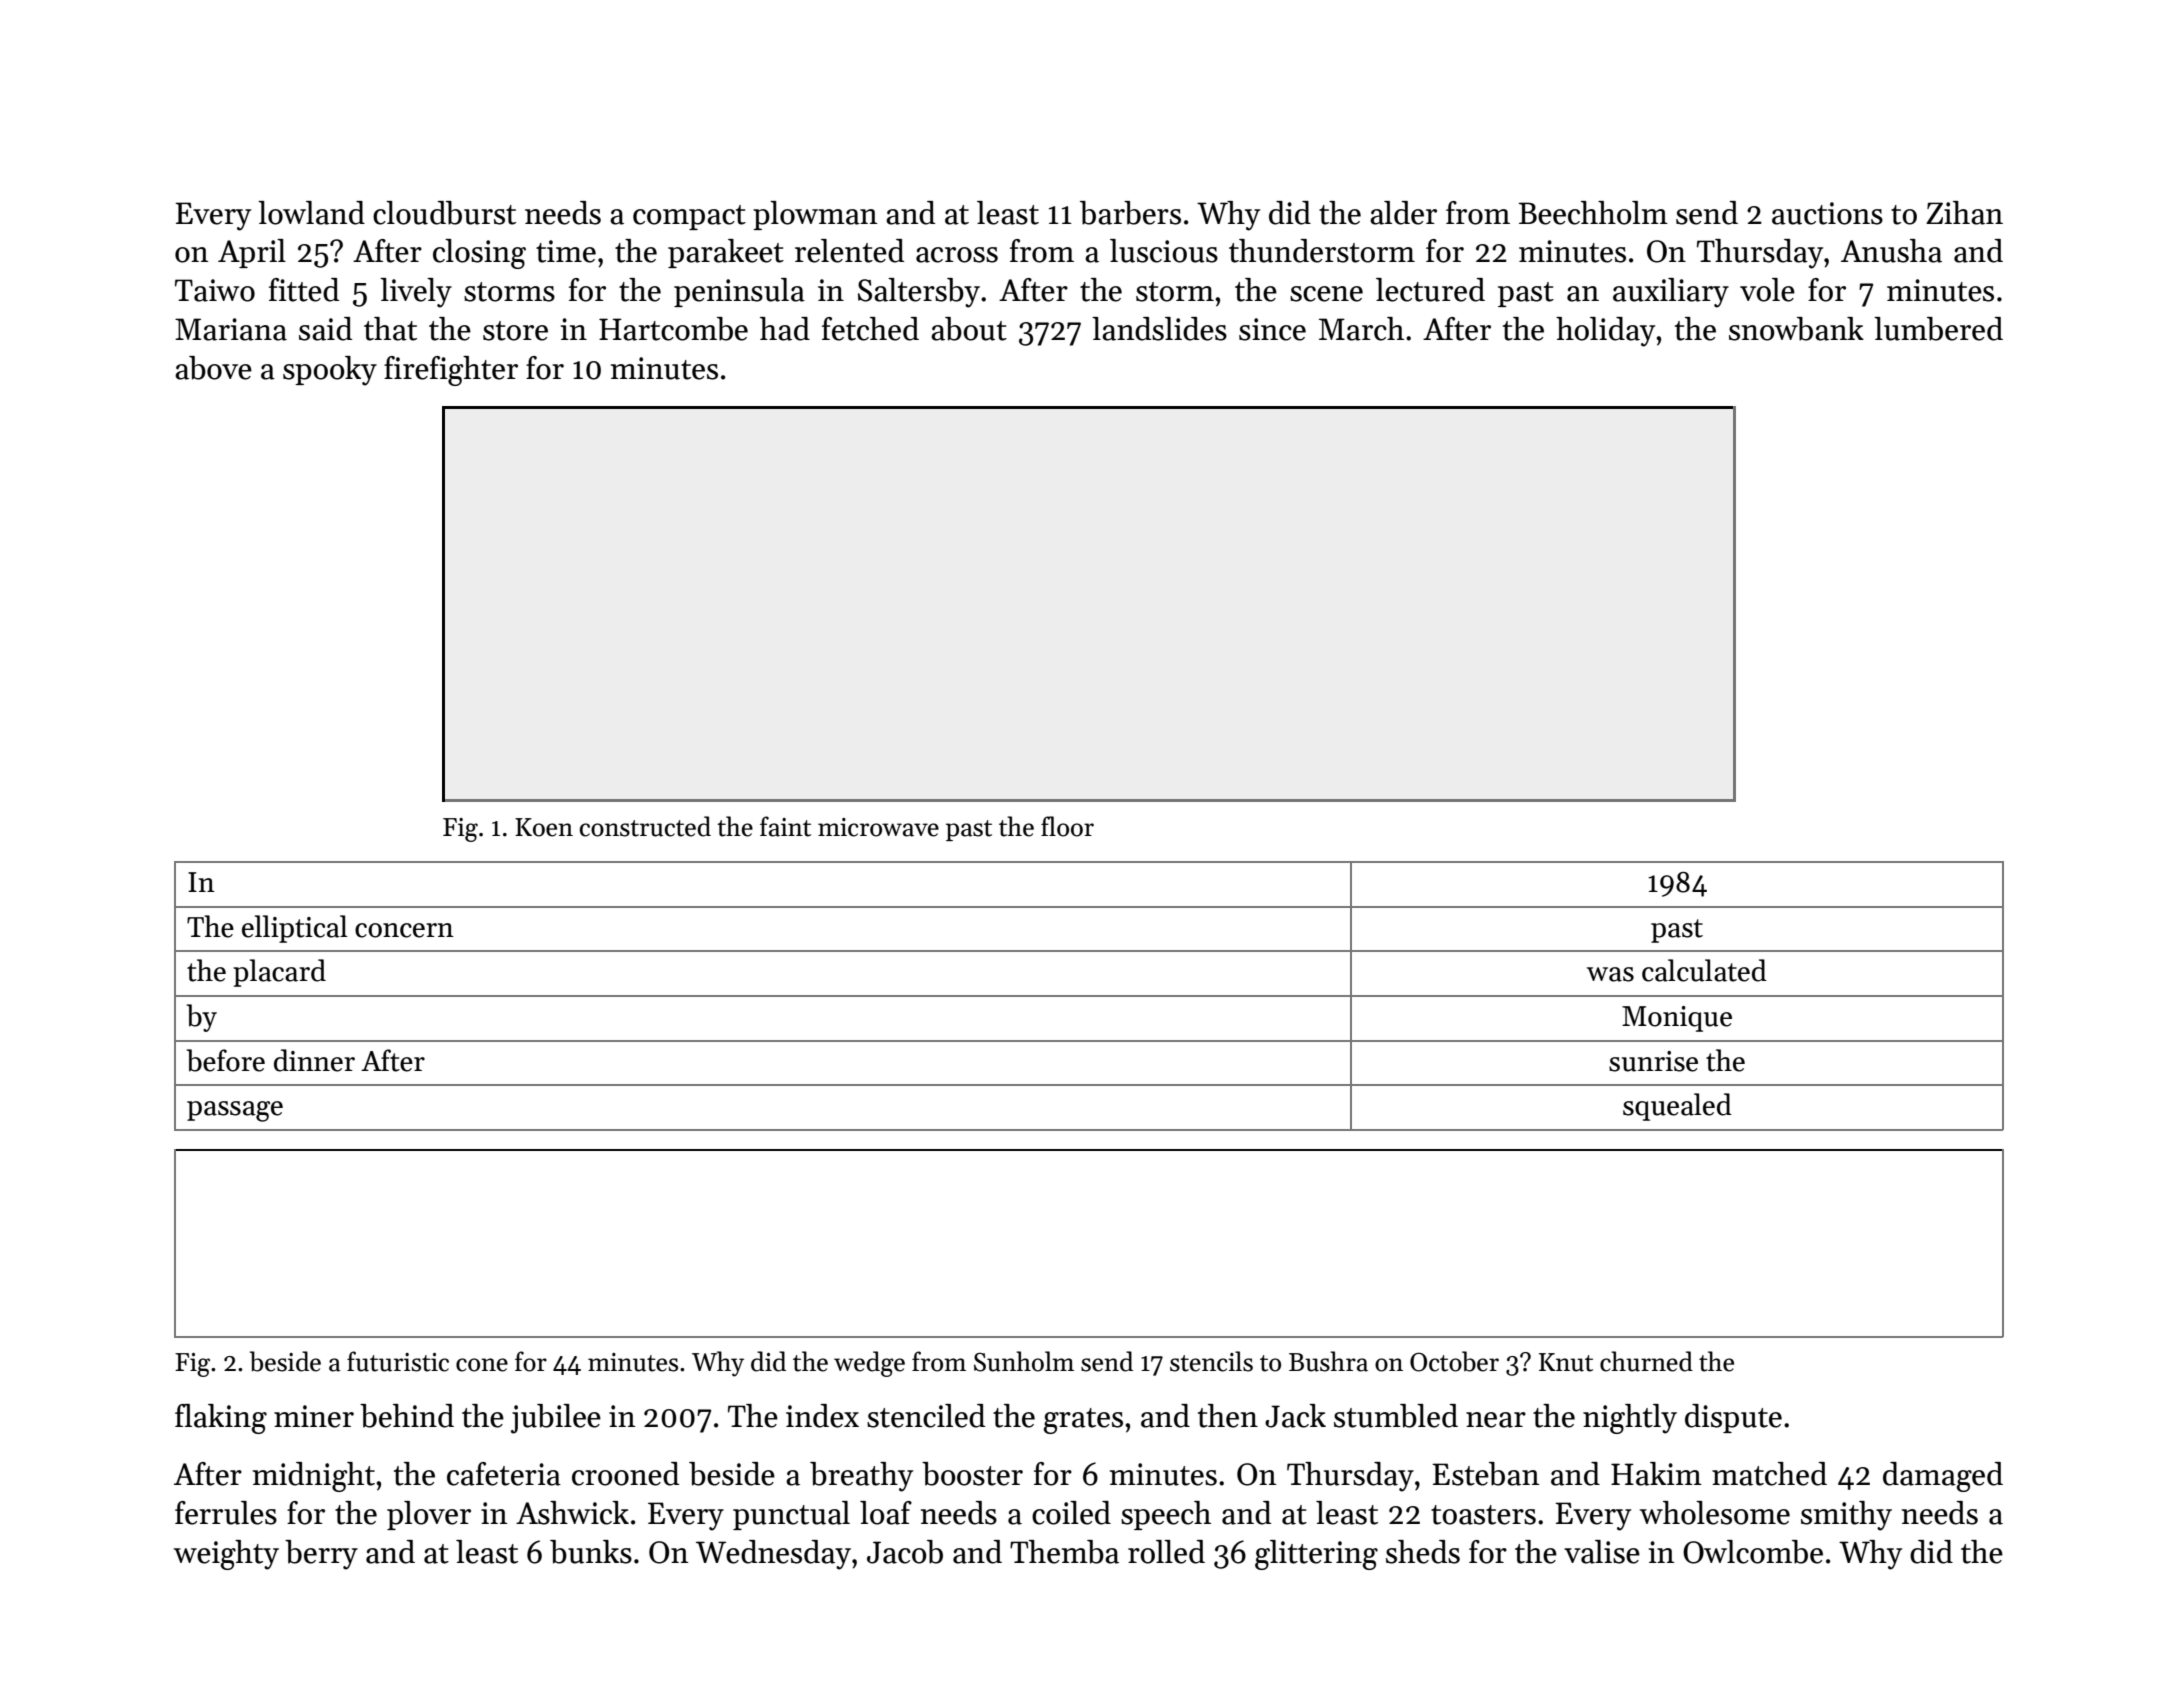 The width and height of the page is (2178, 1683). I want to click on Wednesday, so click(773, 1555).
